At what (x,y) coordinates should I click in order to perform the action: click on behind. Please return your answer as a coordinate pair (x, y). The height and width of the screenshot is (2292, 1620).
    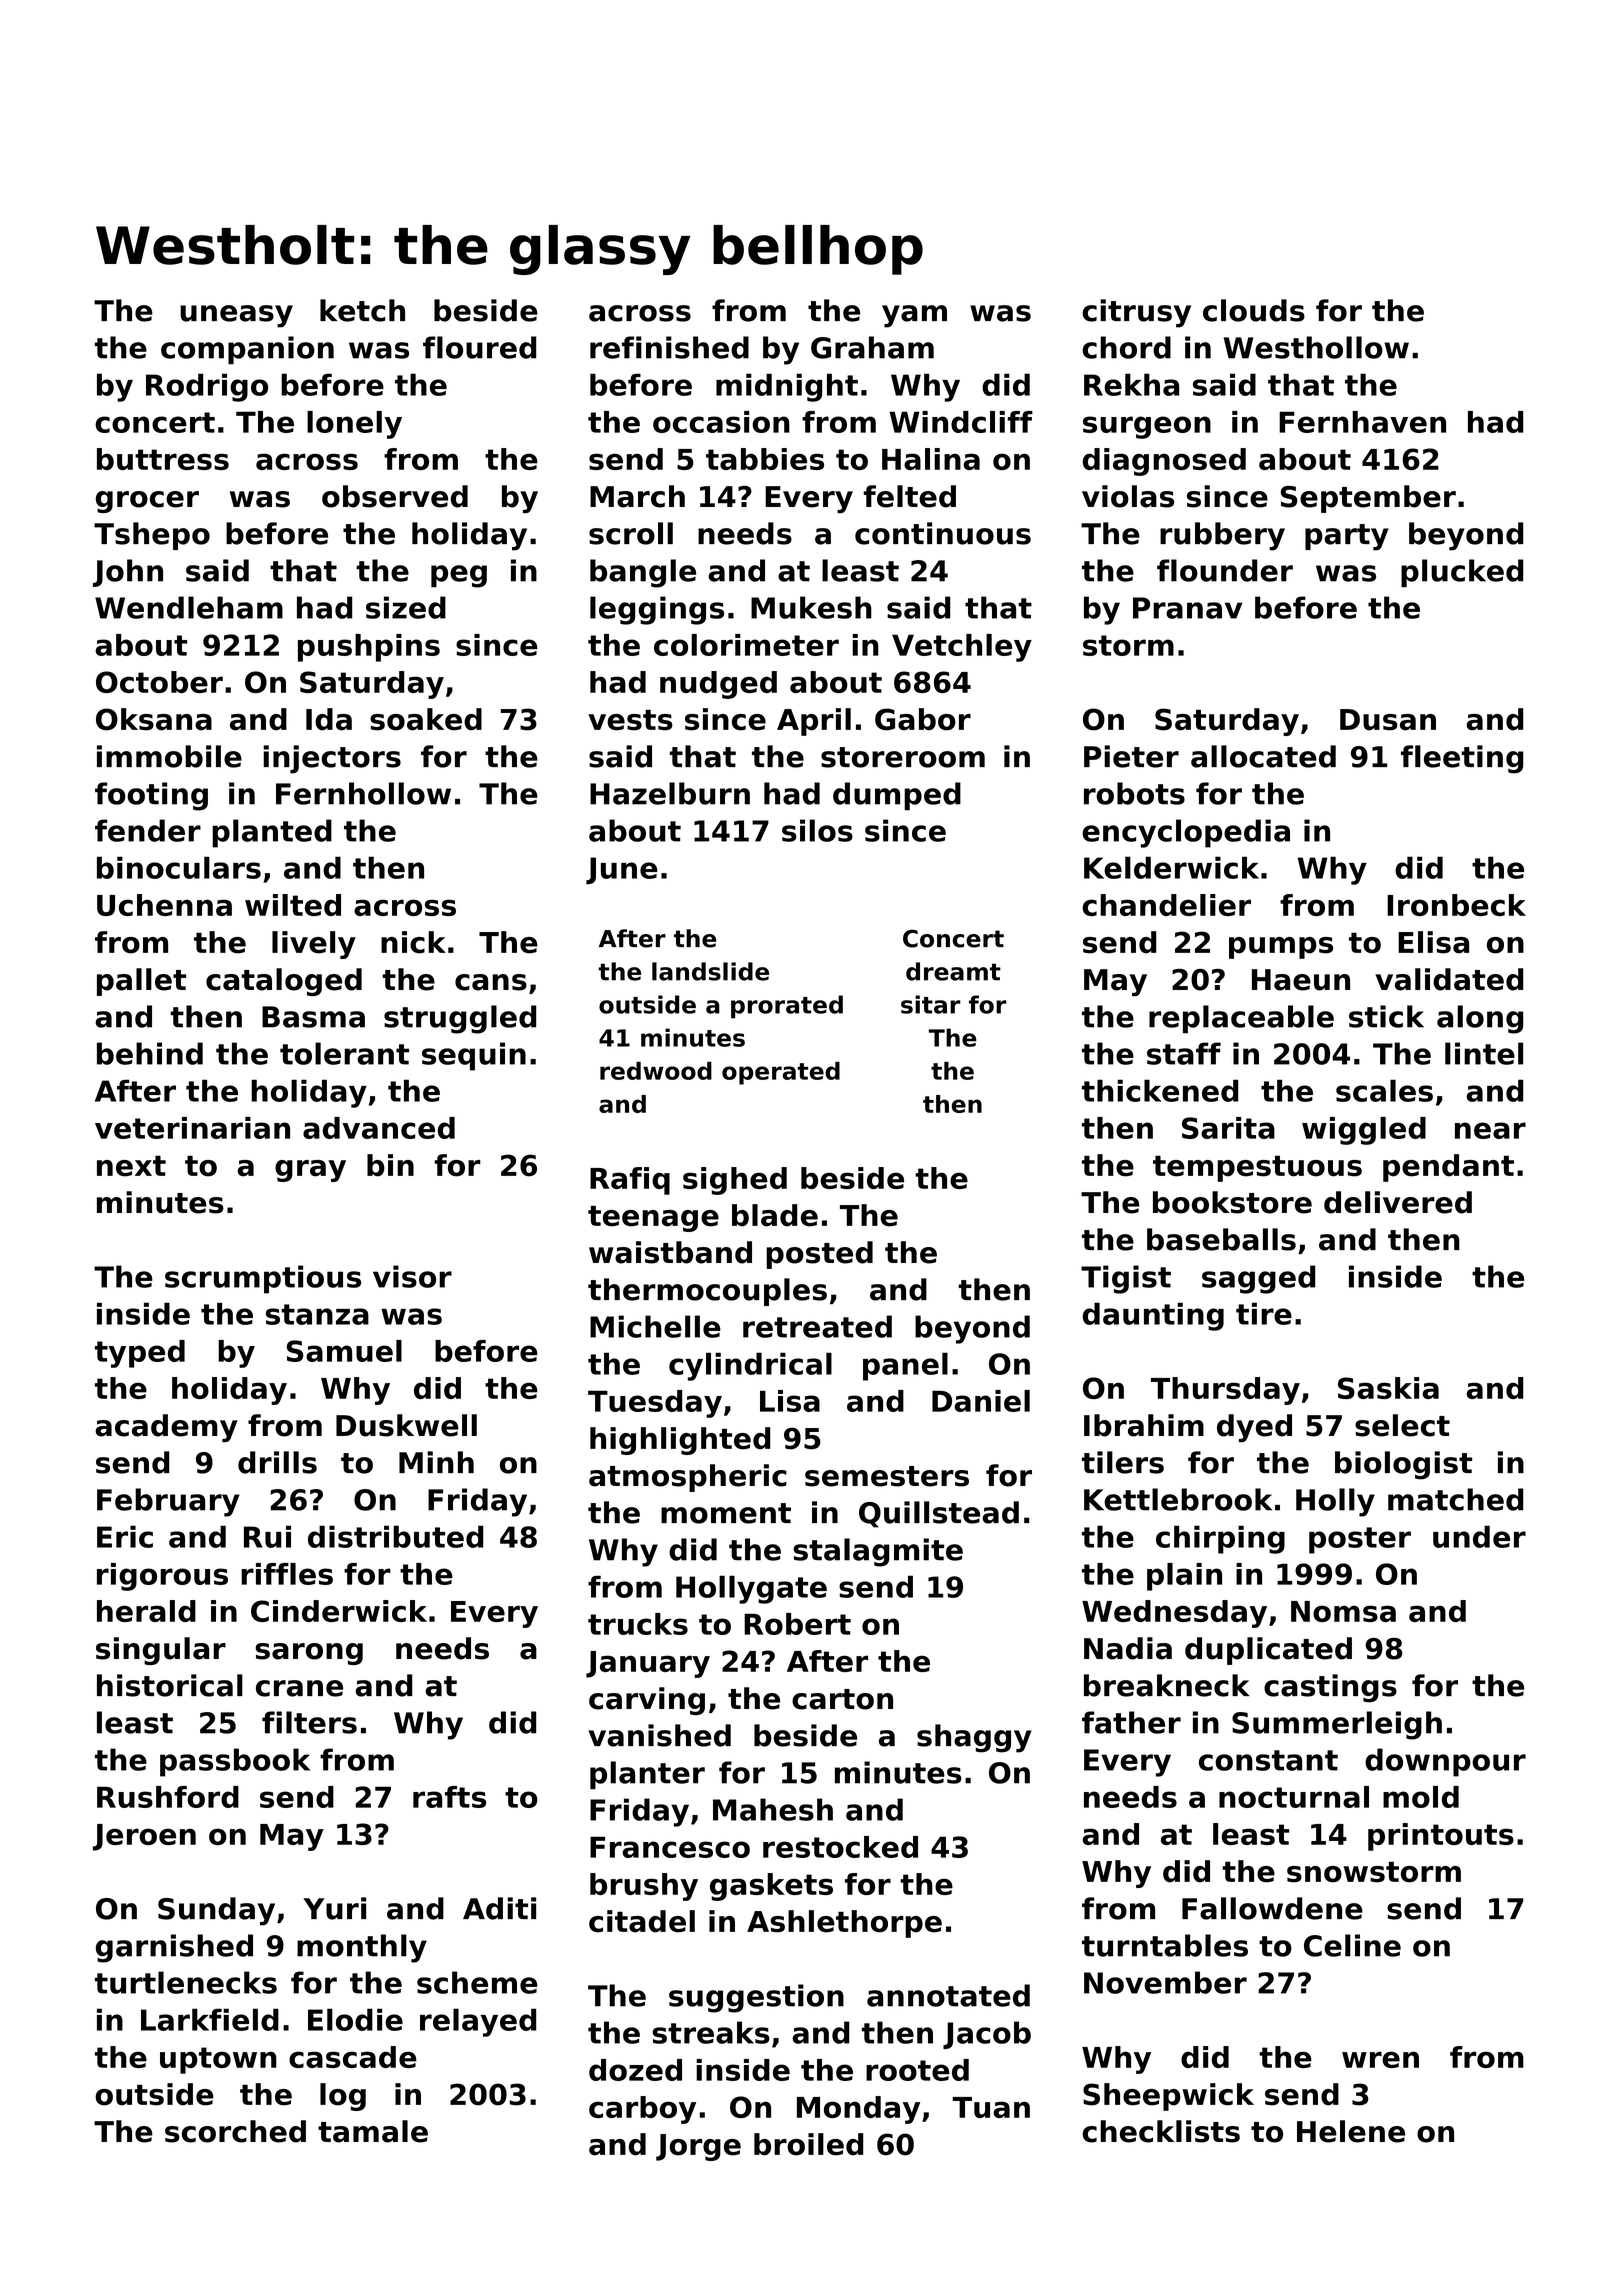
    Looking at the image, I should click on (150, 1053).
